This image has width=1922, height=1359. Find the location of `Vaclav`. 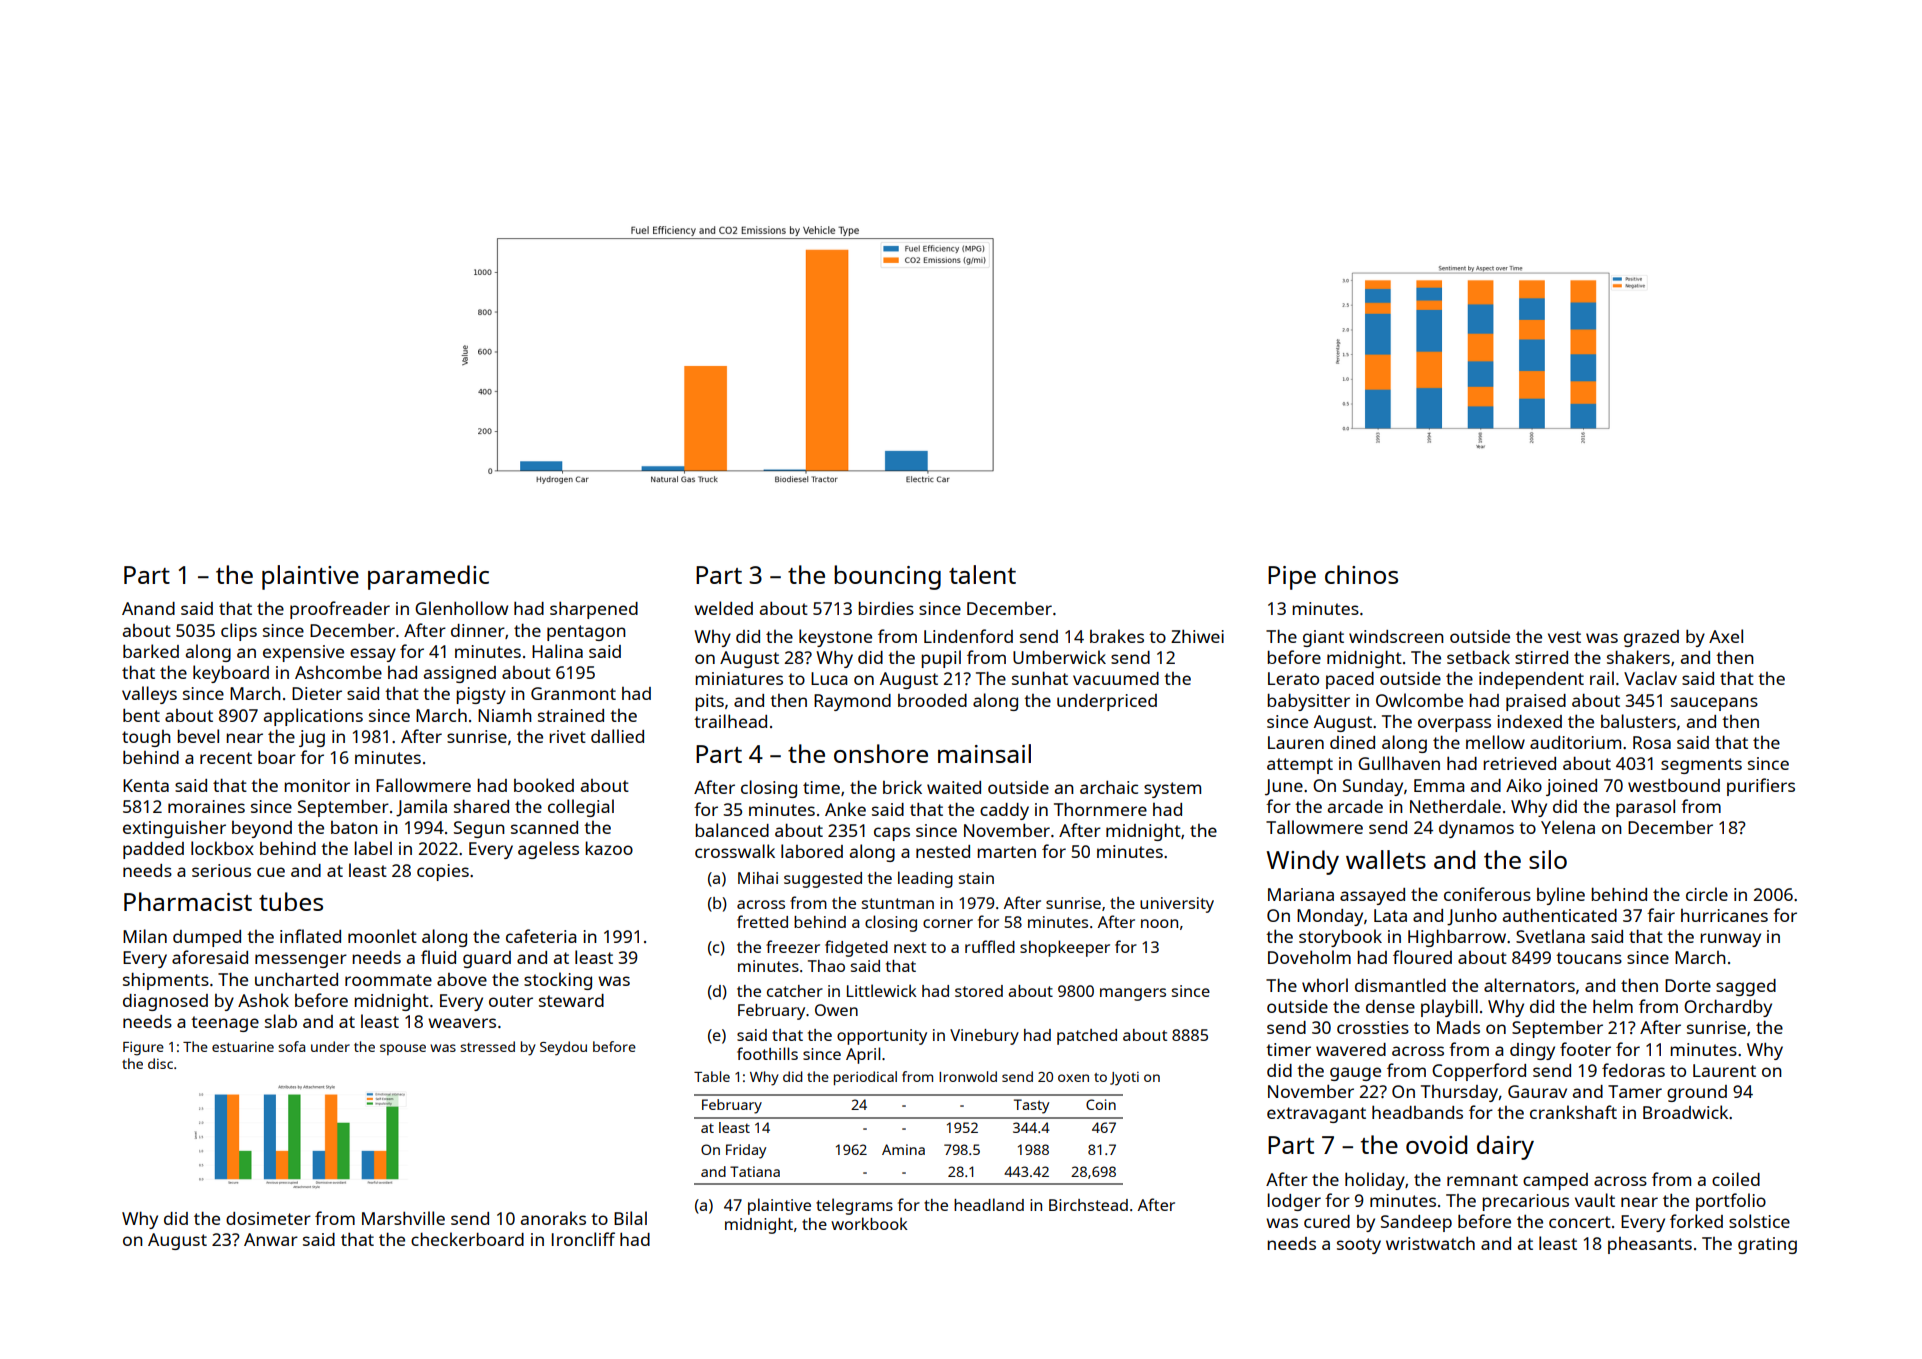

Vaclav is located at coordinates (1650, 678).
